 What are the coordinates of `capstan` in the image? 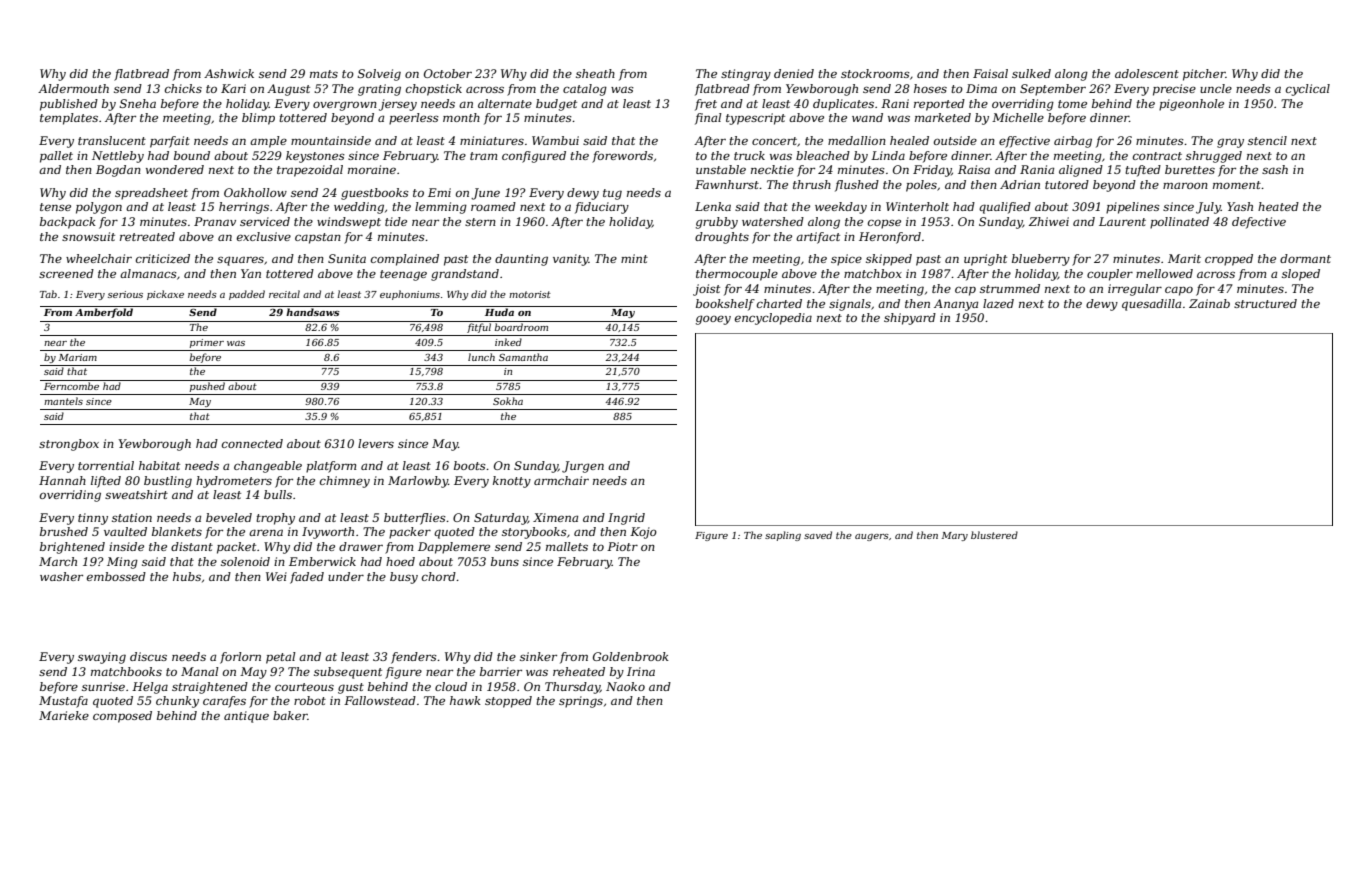 It's located at (318, 238).
